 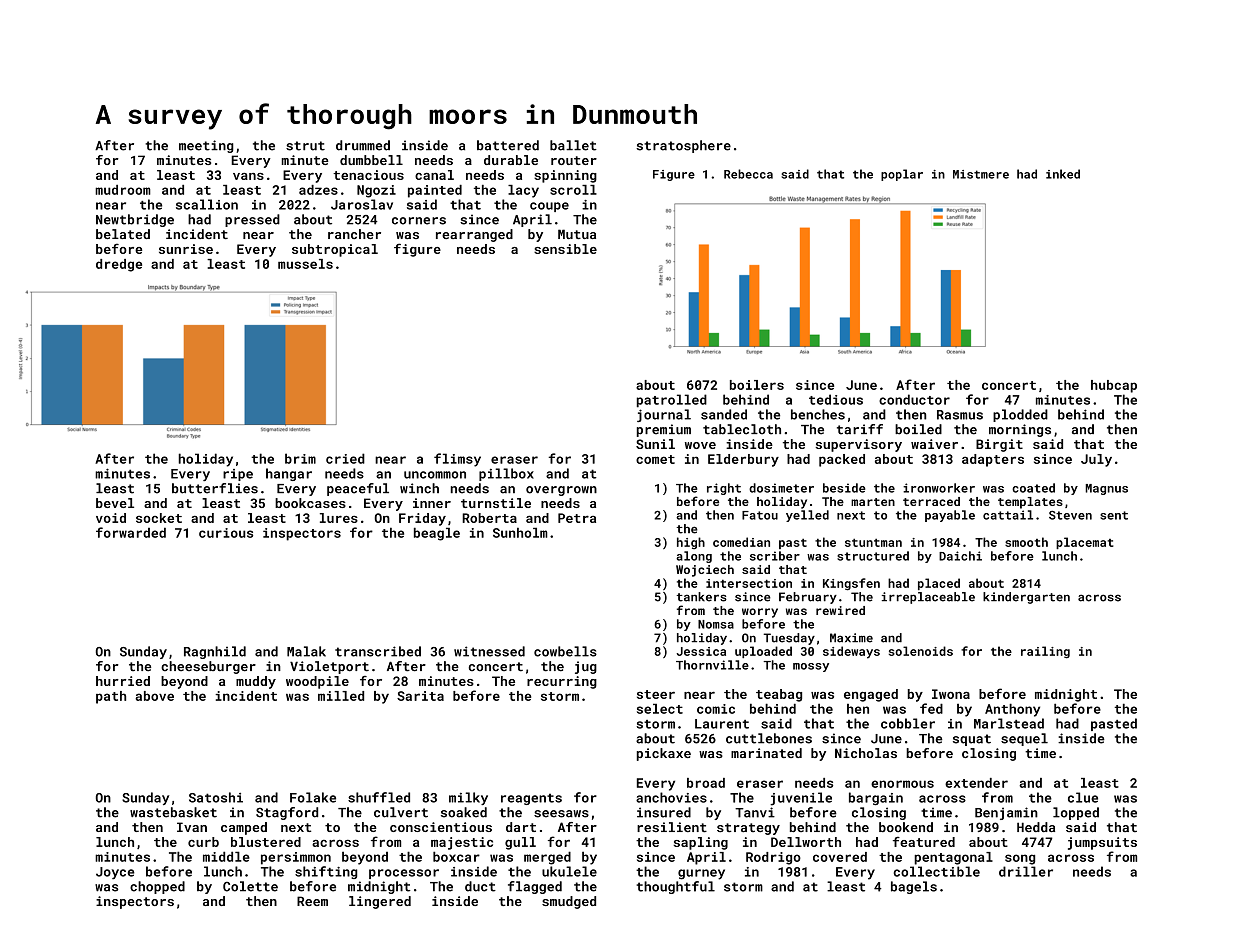 I want to click on witnessed, so click(x=489, y=651).
